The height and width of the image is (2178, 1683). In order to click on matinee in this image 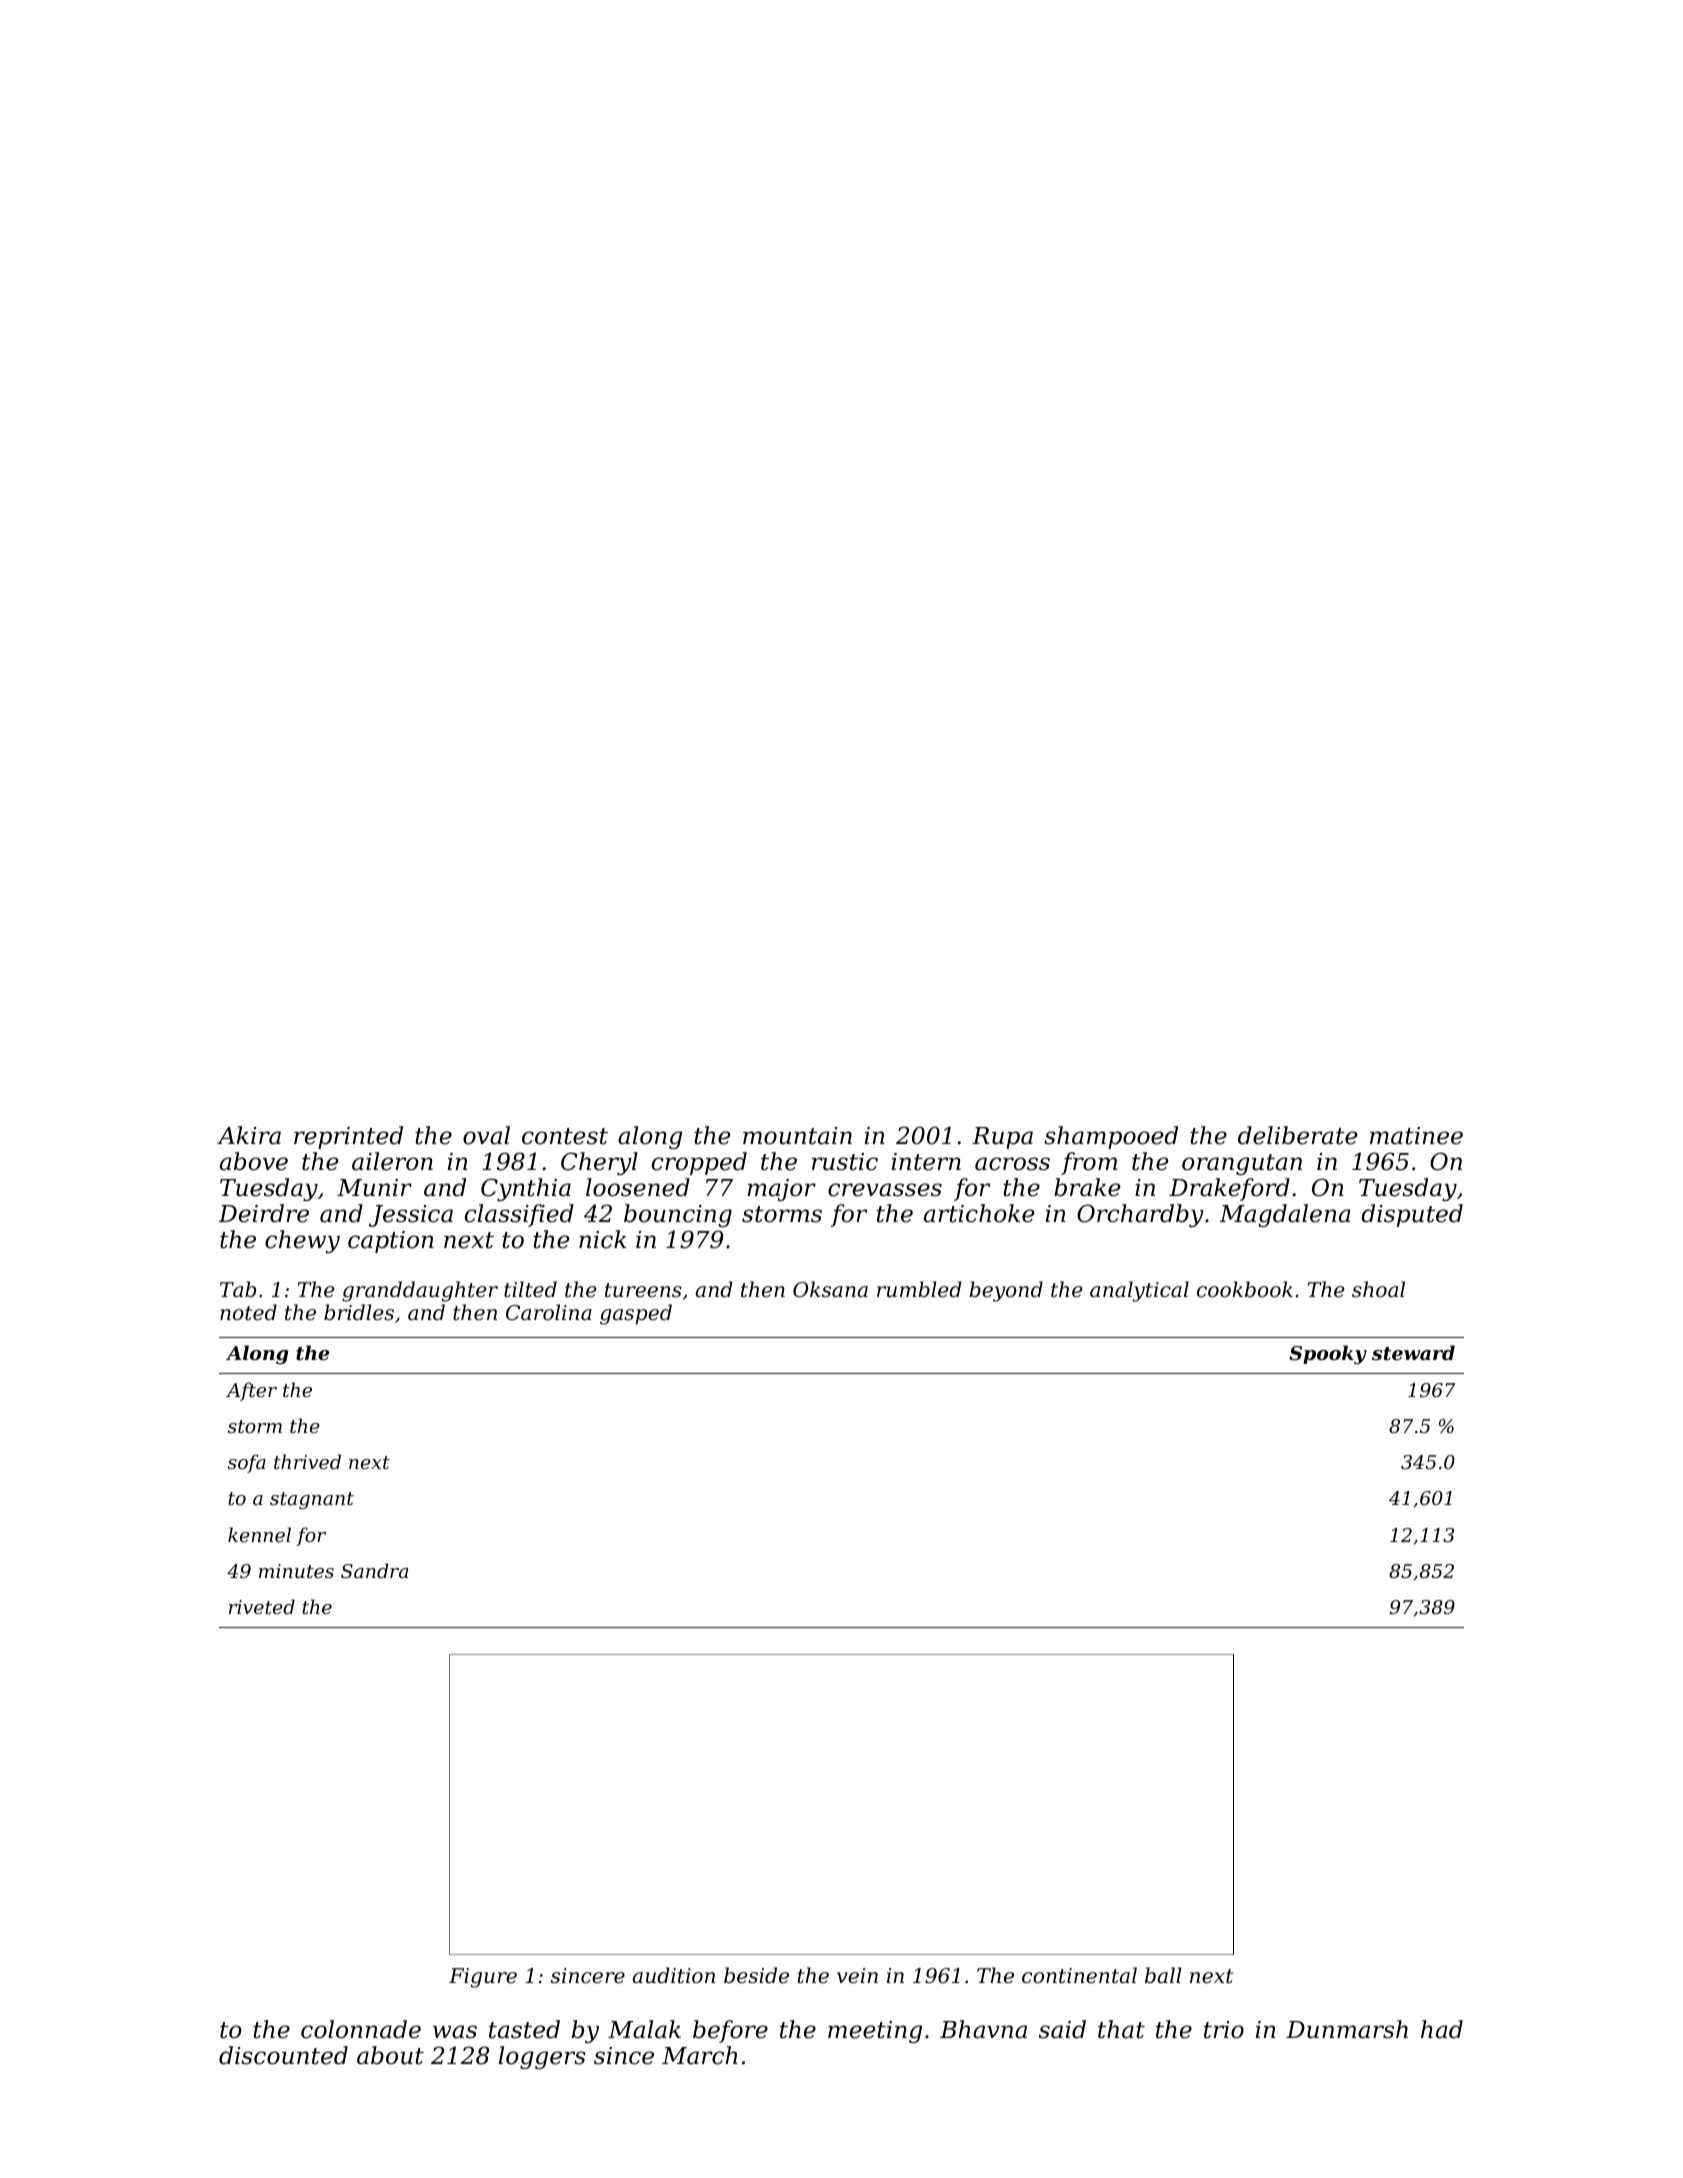, I will do `click(1416, 1136)`.
